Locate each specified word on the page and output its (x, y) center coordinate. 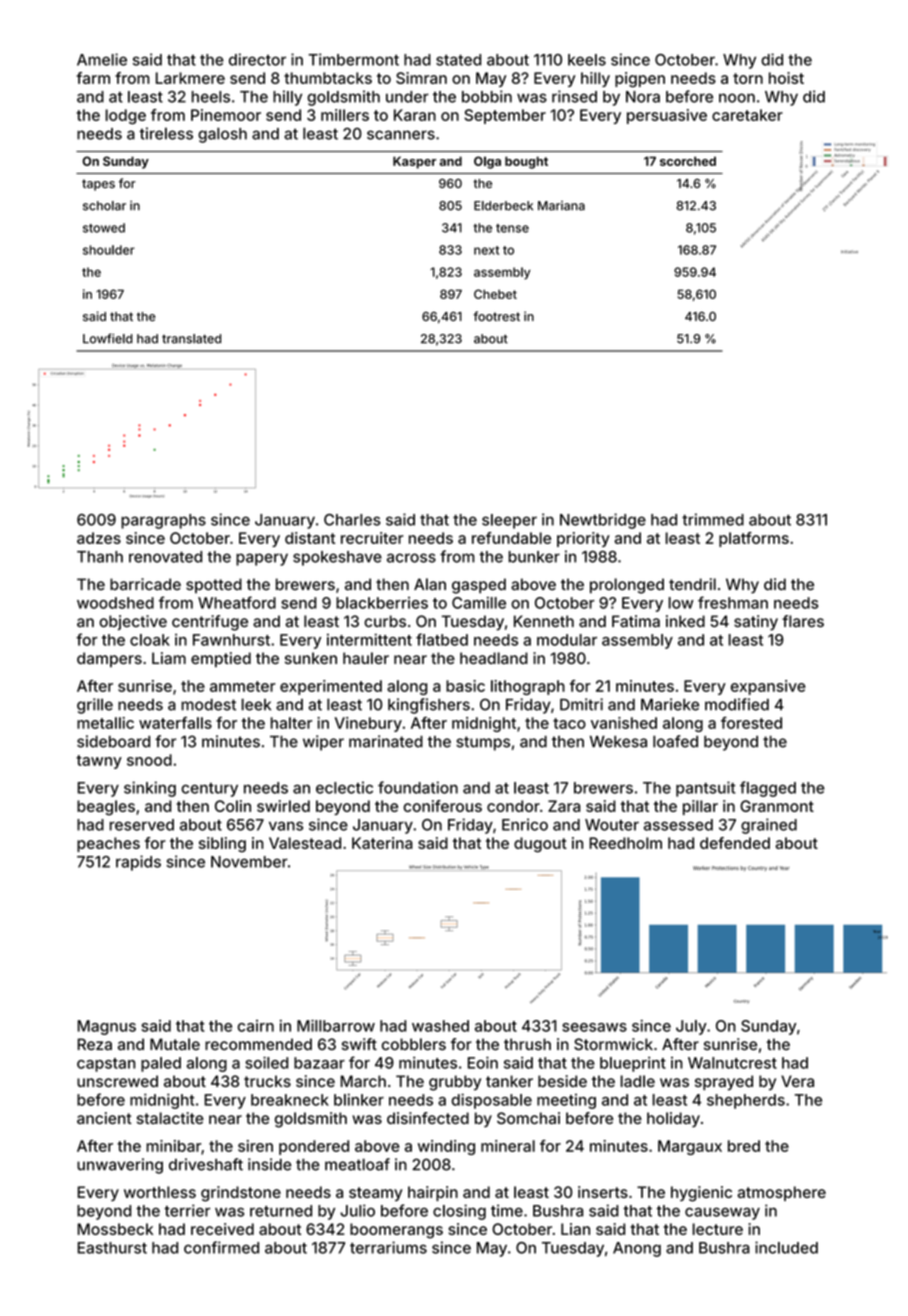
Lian (575, 1229)
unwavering (120, 1166)
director (257, 59)
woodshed (115, 603)
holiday (673, 1120)
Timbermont (353, 59)
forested (751, 723)
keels (587, 60)
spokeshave (337, 558)
